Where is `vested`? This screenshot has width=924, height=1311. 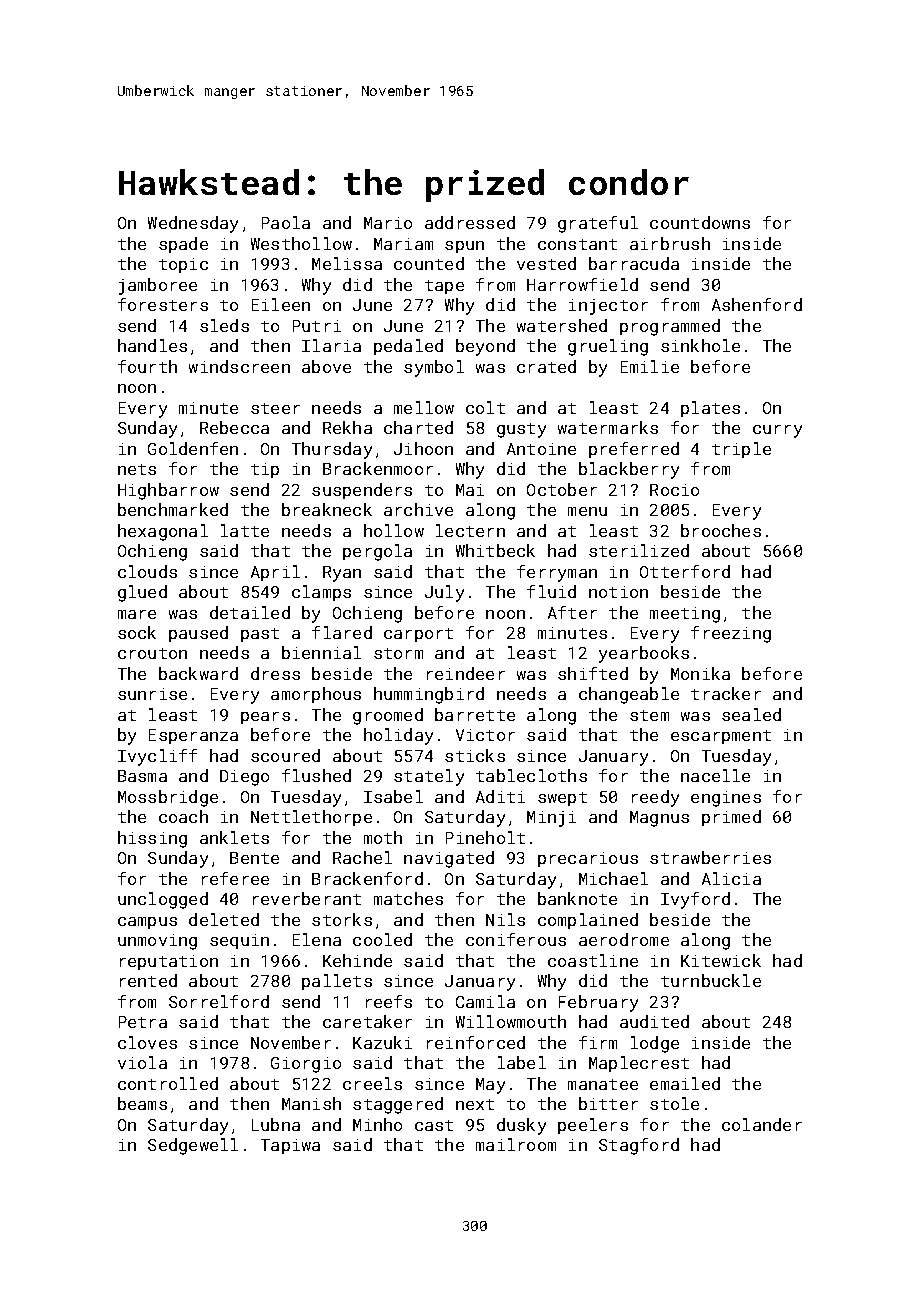
vested is located at coordinates (546, 263).
